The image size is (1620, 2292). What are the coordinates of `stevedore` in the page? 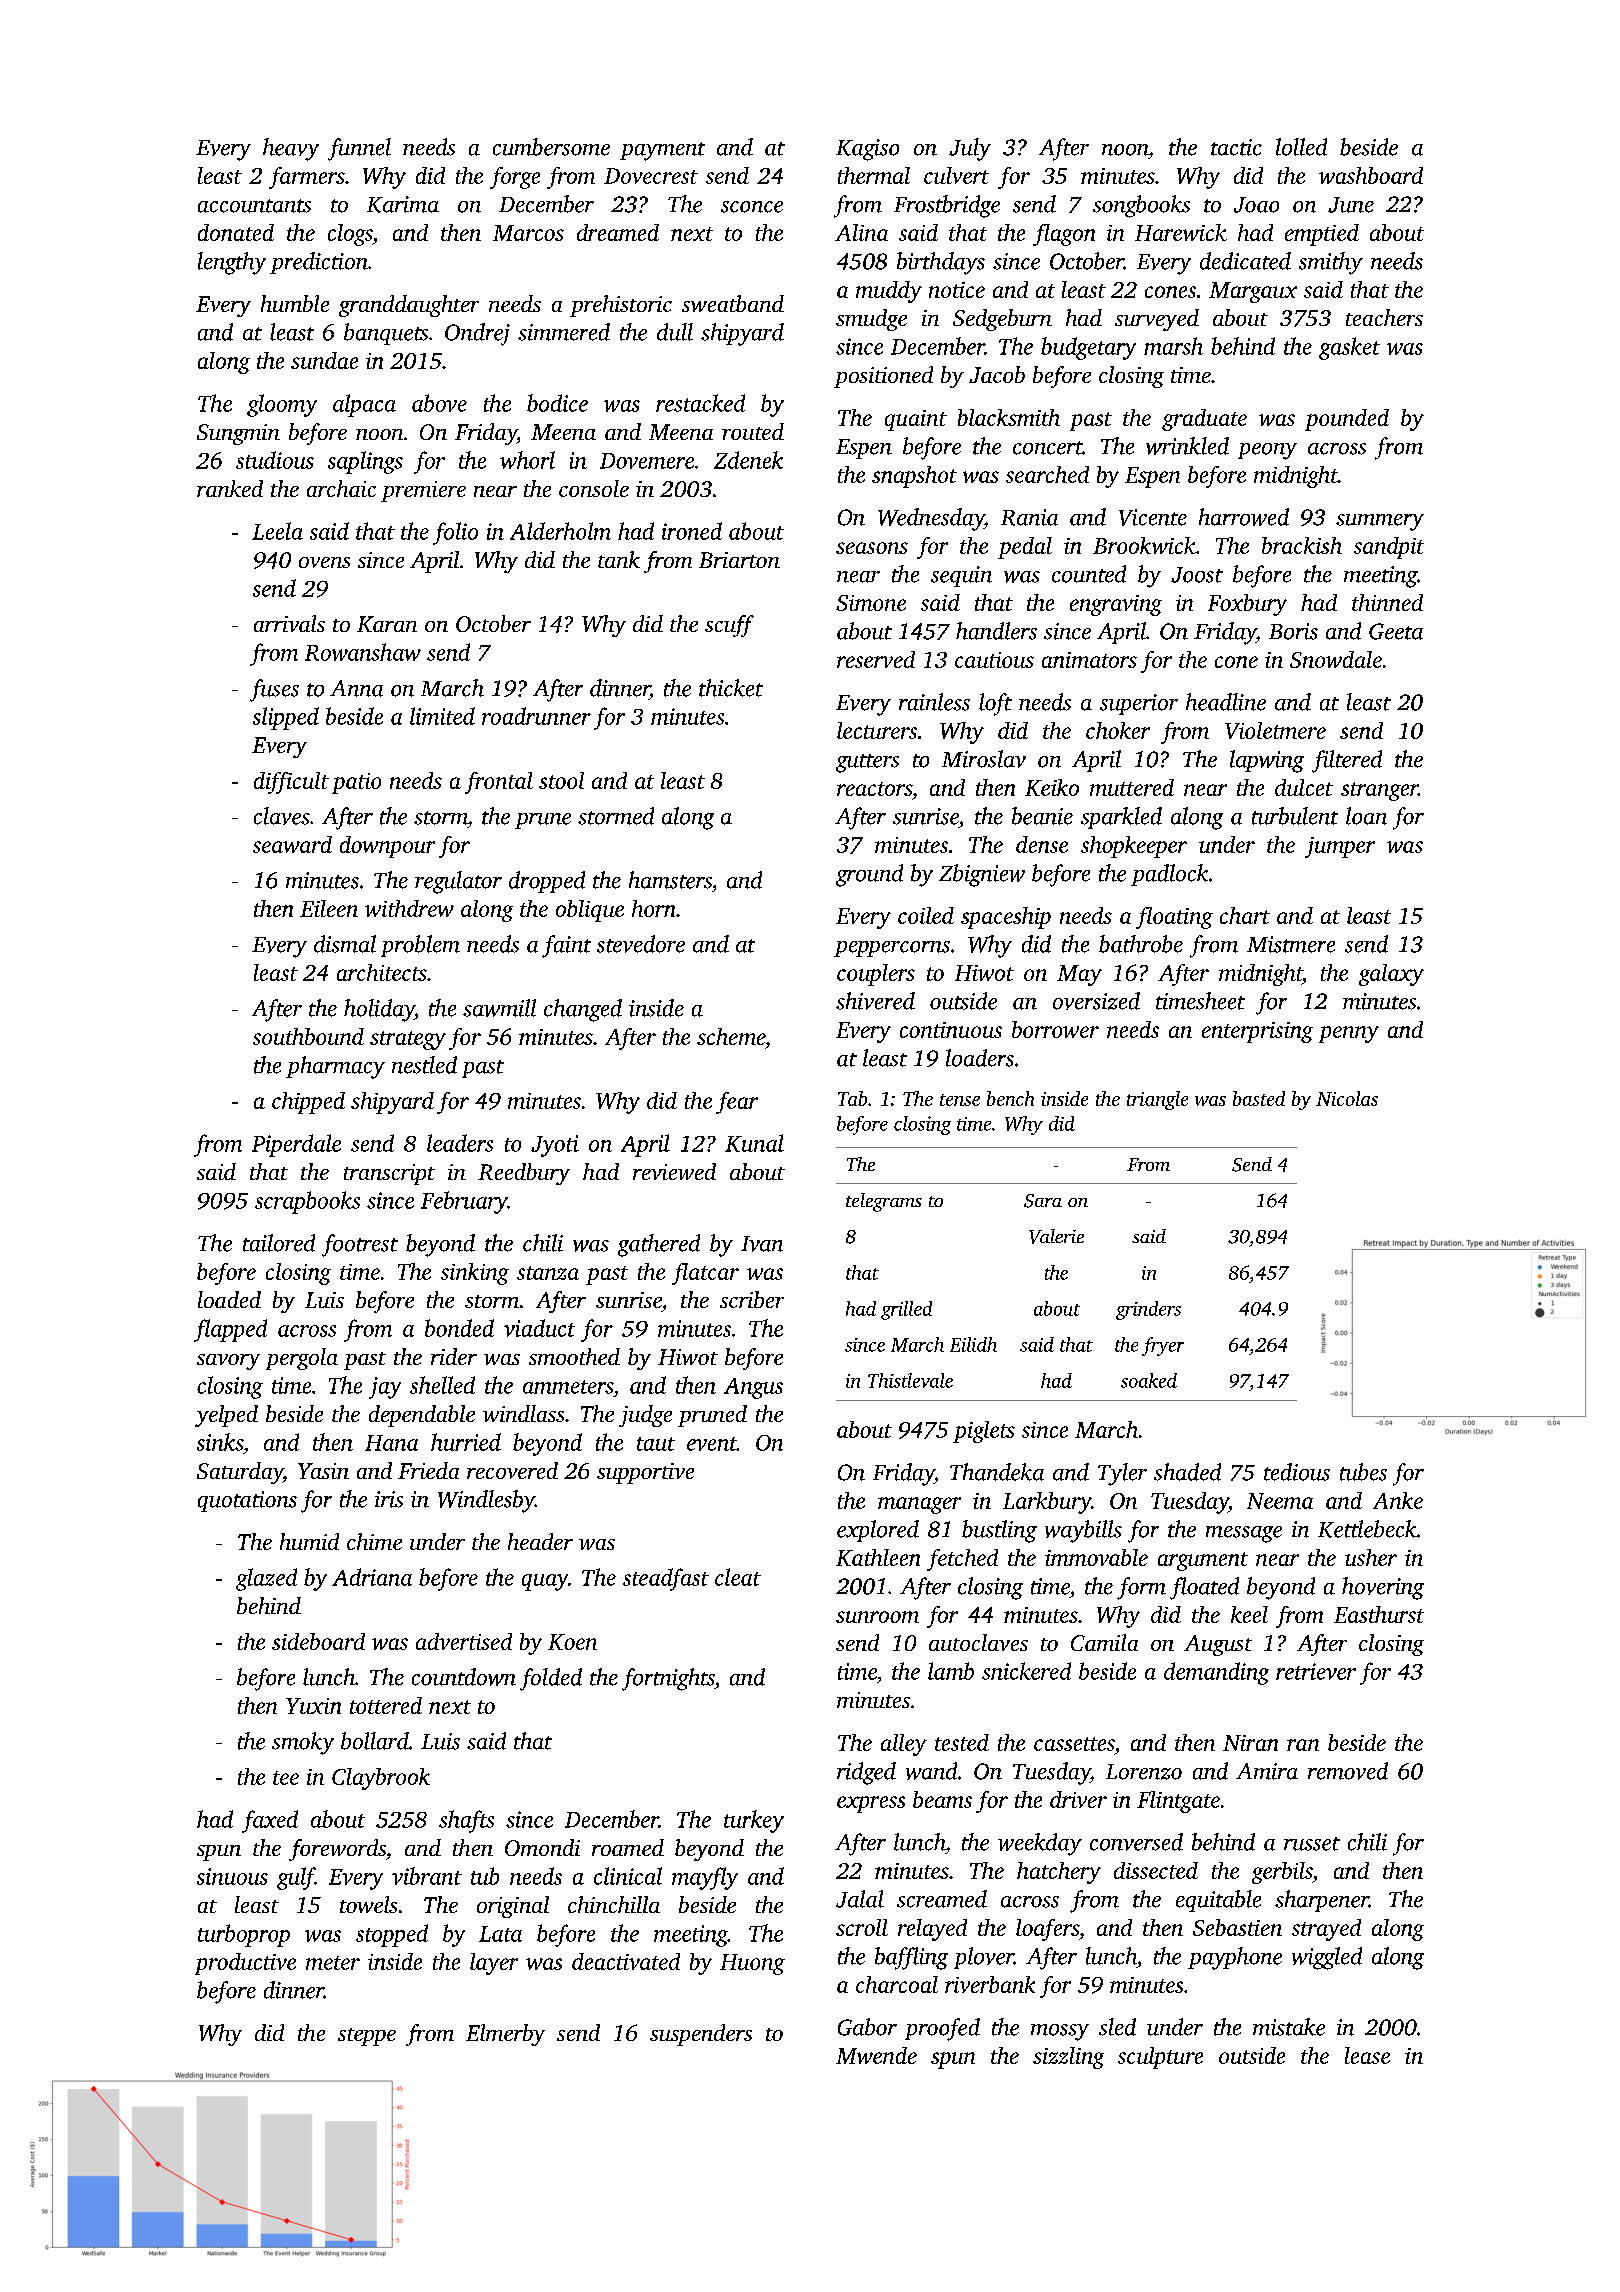 It's located at (641, 944).
